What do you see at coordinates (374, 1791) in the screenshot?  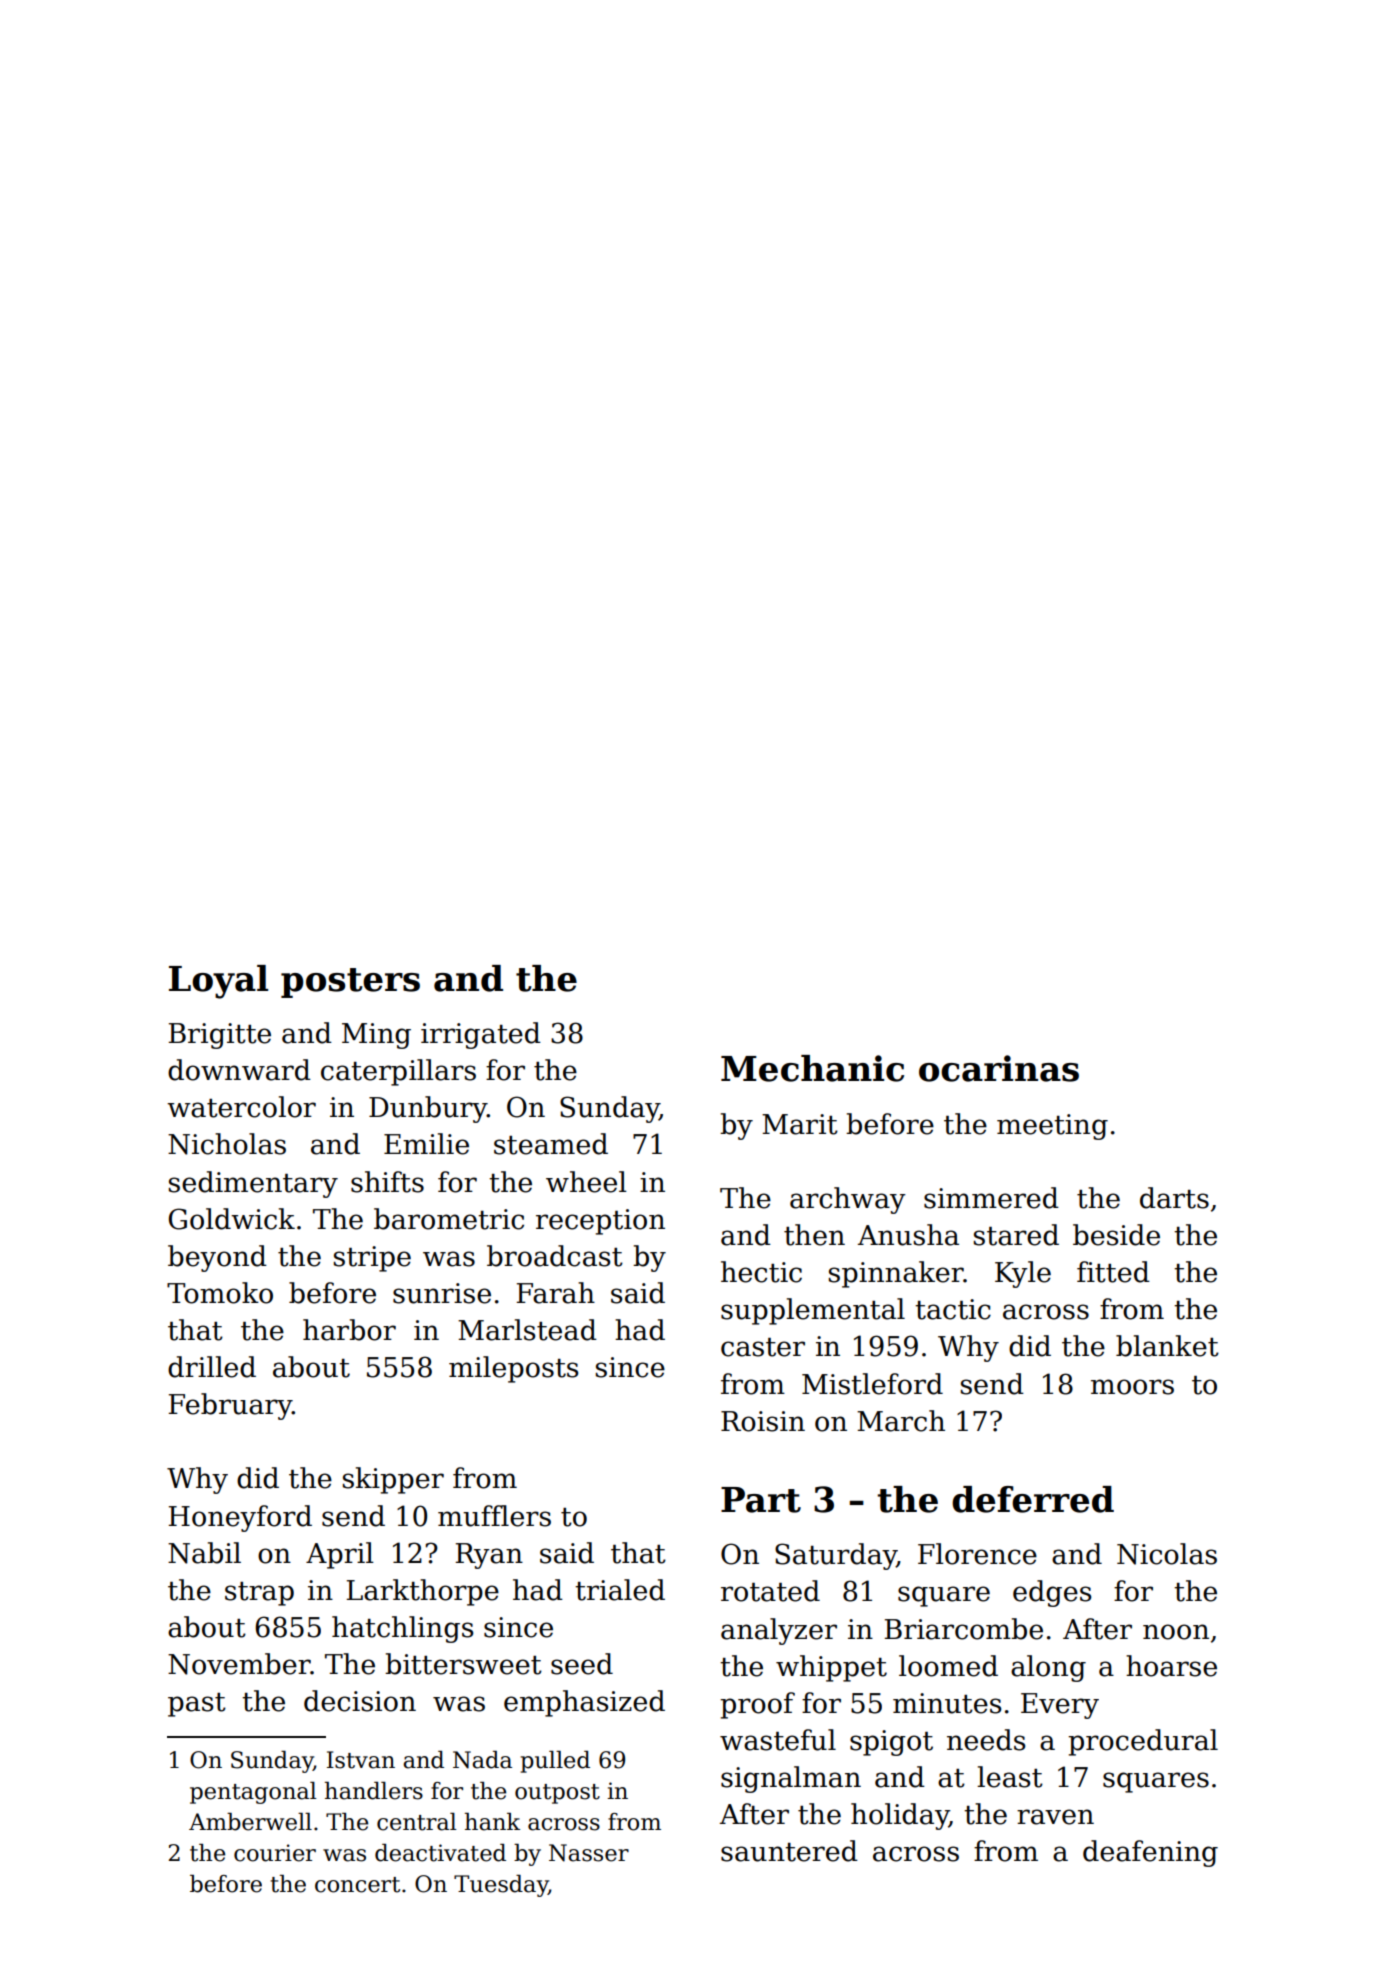 I see `handlers` at bounding box center [374, 1791].
